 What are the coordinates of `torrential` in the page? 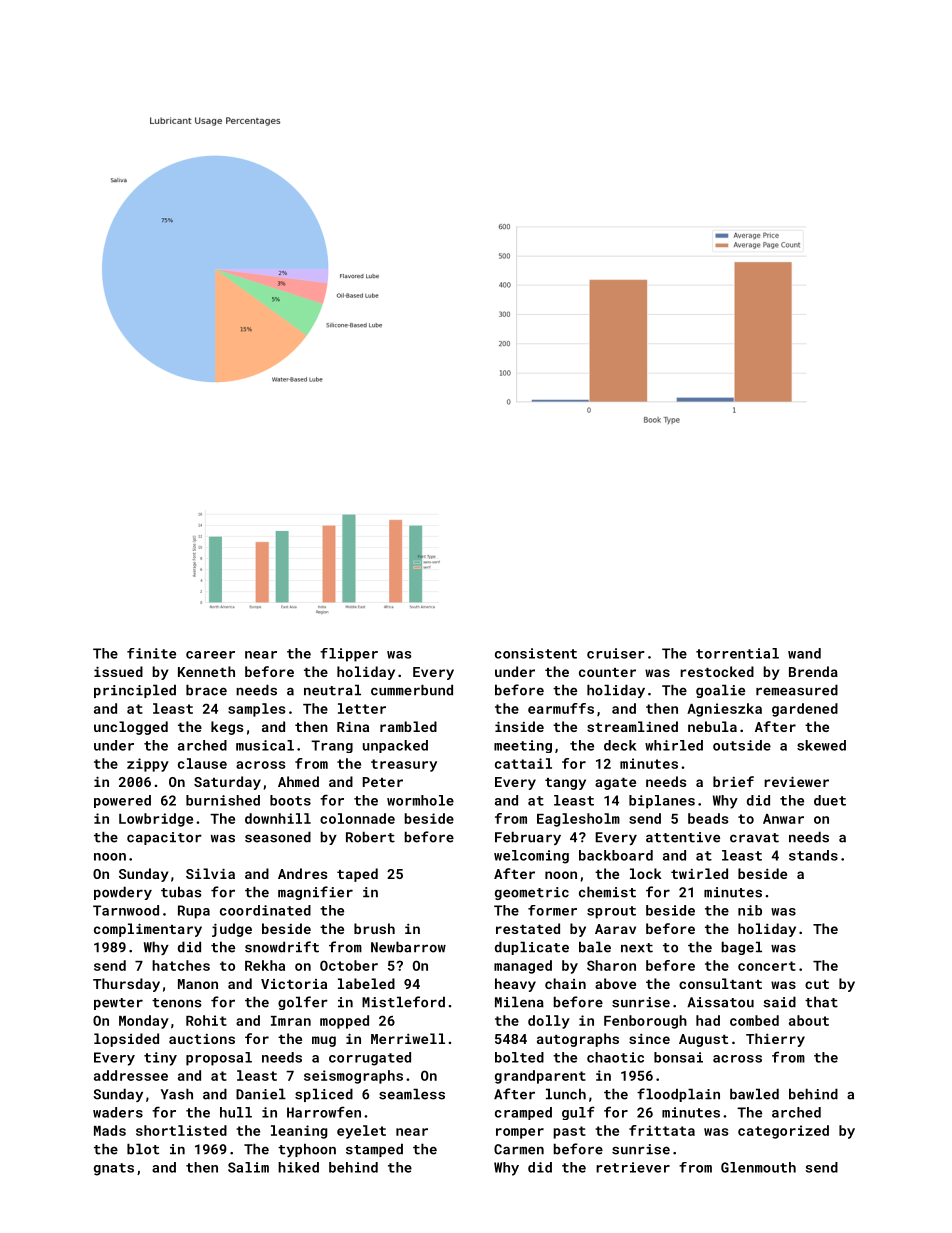 It's located at (737, 653).
